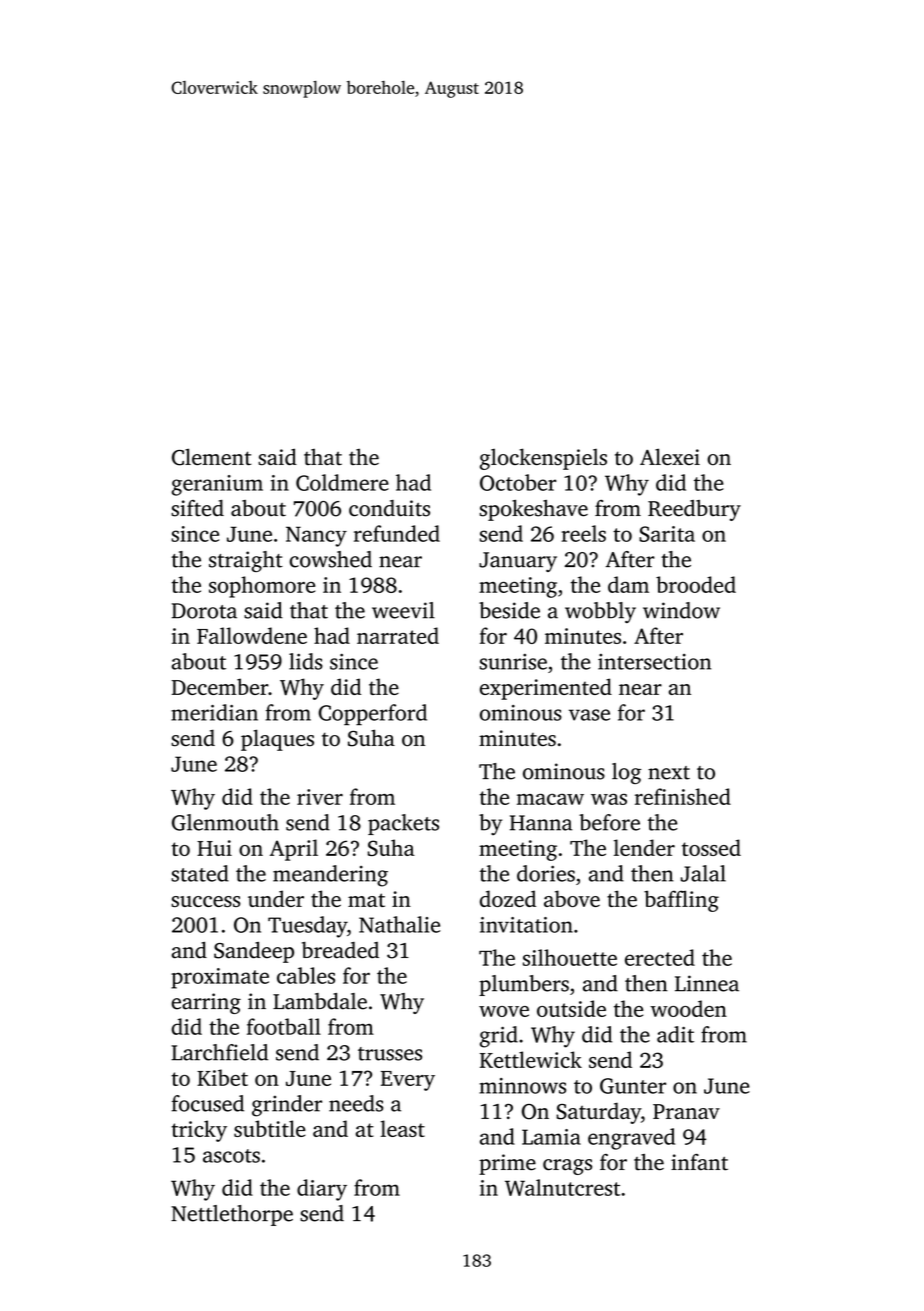 This document has height=1311, width=924. Describe the element at coordinates (518, 482) in the document. I see `October` at that location.
